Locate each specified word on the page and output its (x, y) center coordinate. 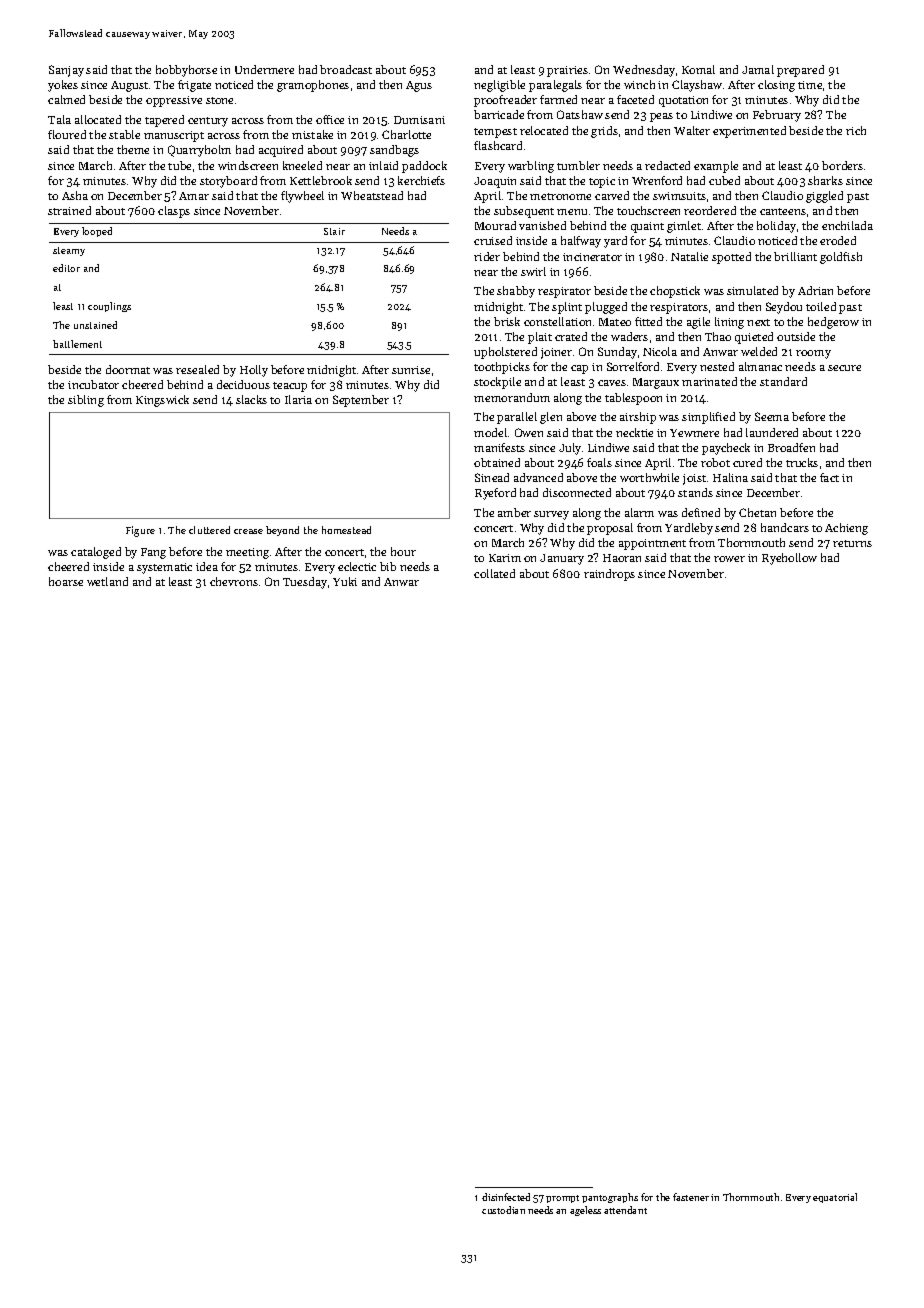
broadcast (346, 69)
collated (494, 573)
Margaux (656, 383)
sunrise (411, 370)
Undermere (264, 69)
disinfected (506, 1197)
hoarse (66, 581)
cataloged (96, 553)
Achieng (846, 529)
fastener (691, 1197)
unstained (95, 325)
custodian (503, 1210)
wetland (107, 581)
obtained (497, 462)
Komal (698, 69)
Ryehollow (789, 559)
